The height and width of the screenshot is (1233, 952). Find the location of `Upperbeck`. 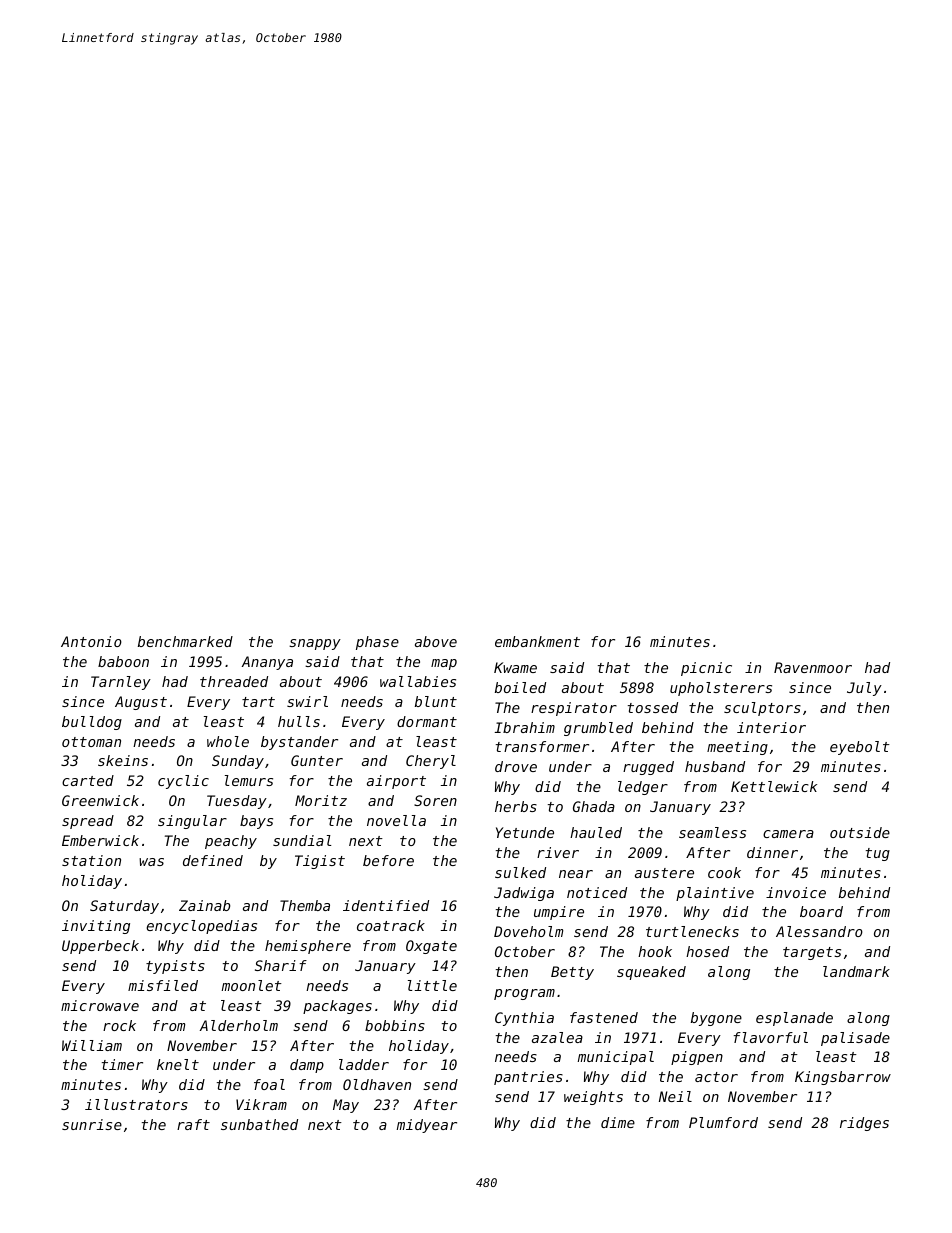

Upperbeck is located at coordinates (100, 947).
